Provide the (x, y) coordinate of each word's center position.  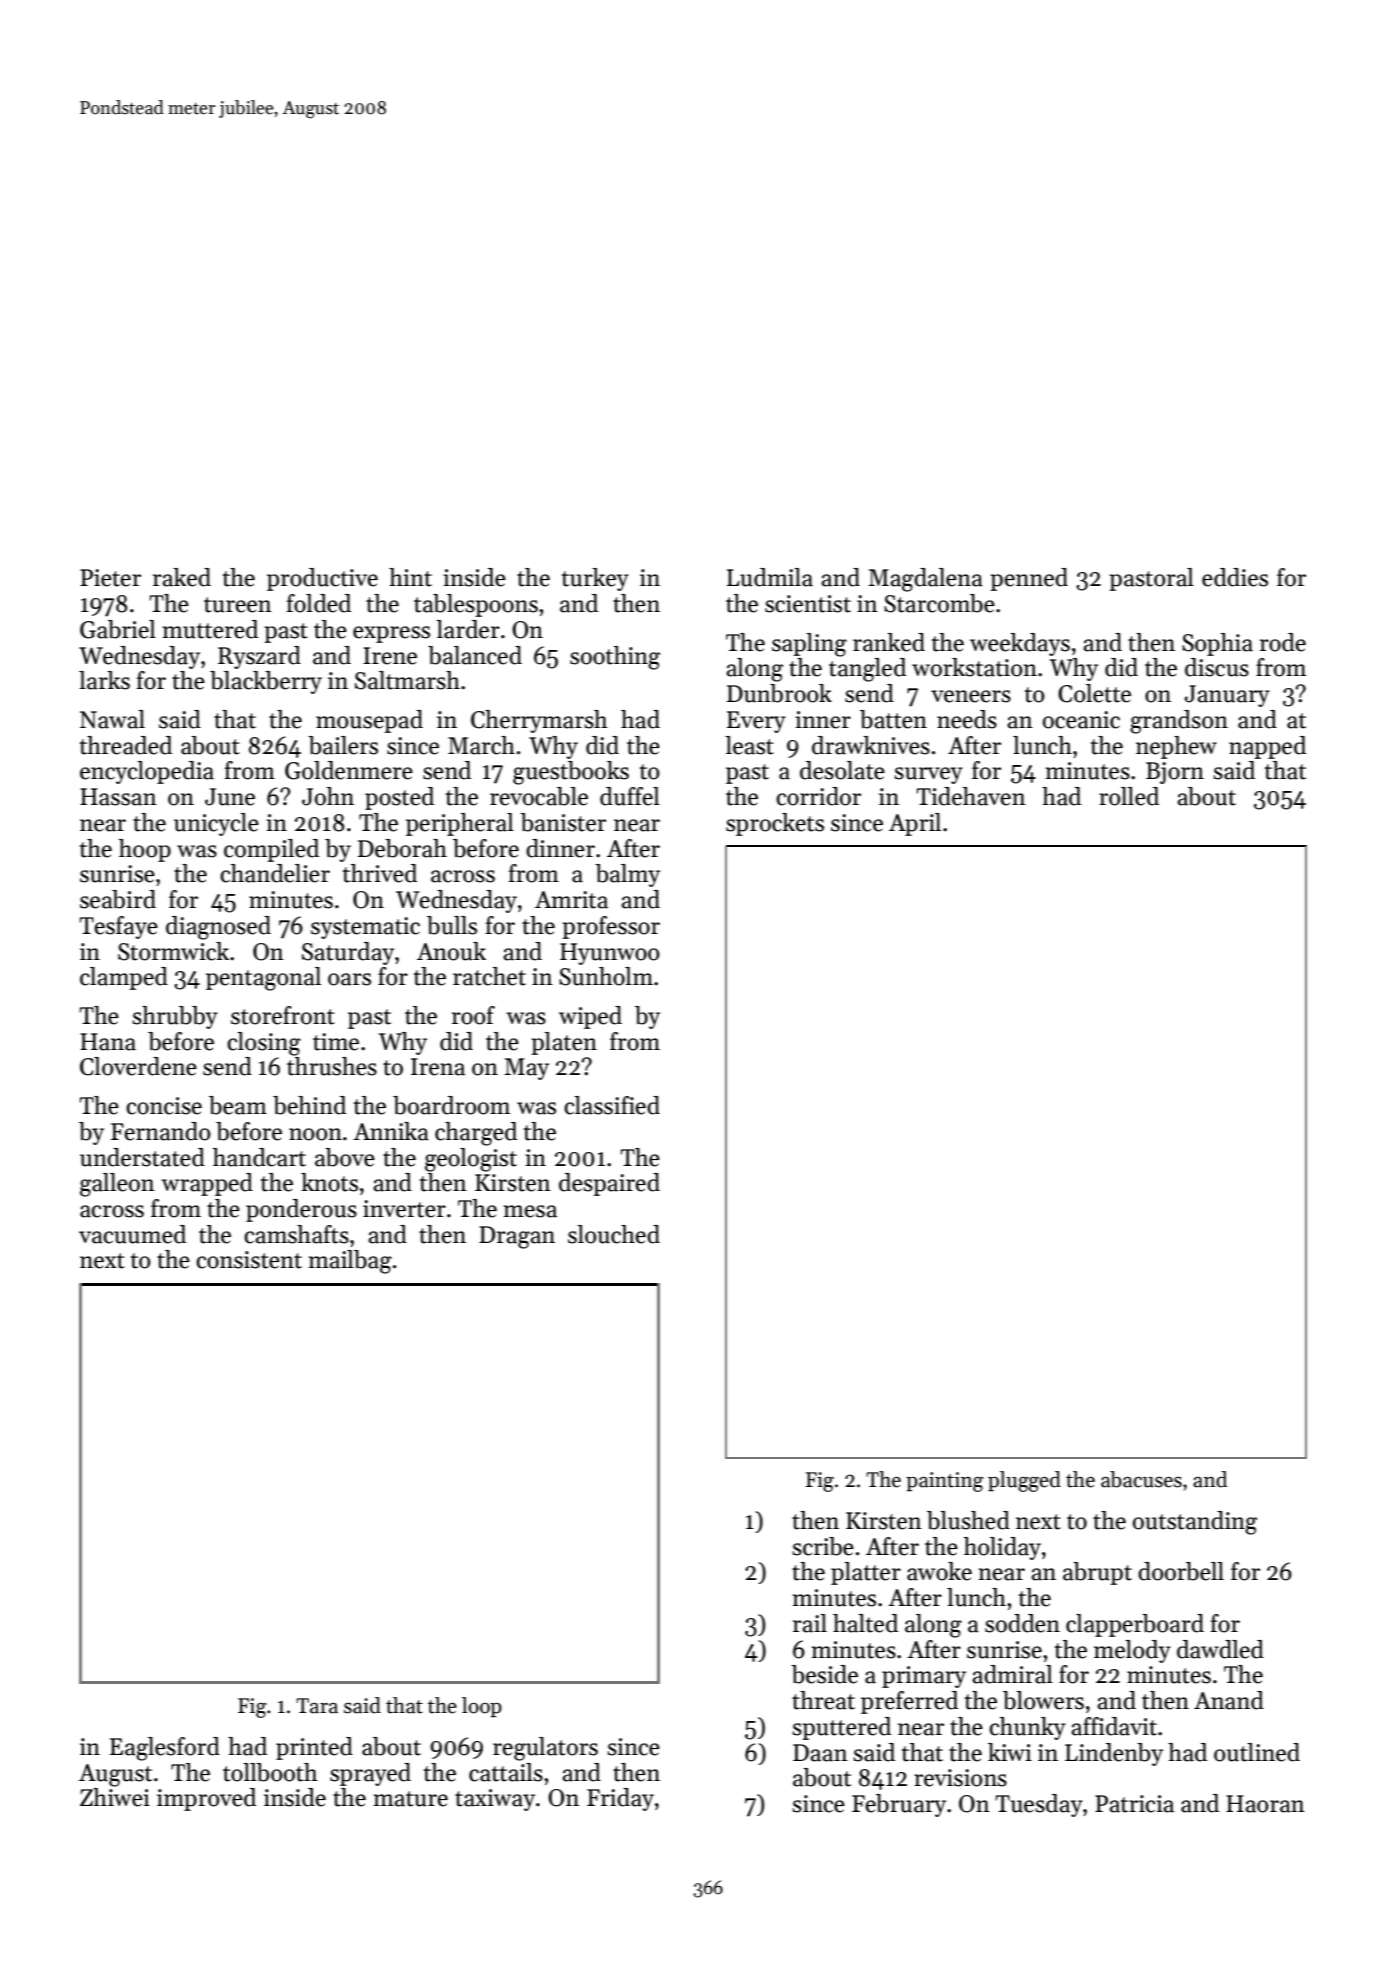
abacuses (1141, 1479)
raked (182, 577)
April (915, 824)
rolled (1129, 796)
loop (482, 1707)
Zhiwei (115, 1797)
